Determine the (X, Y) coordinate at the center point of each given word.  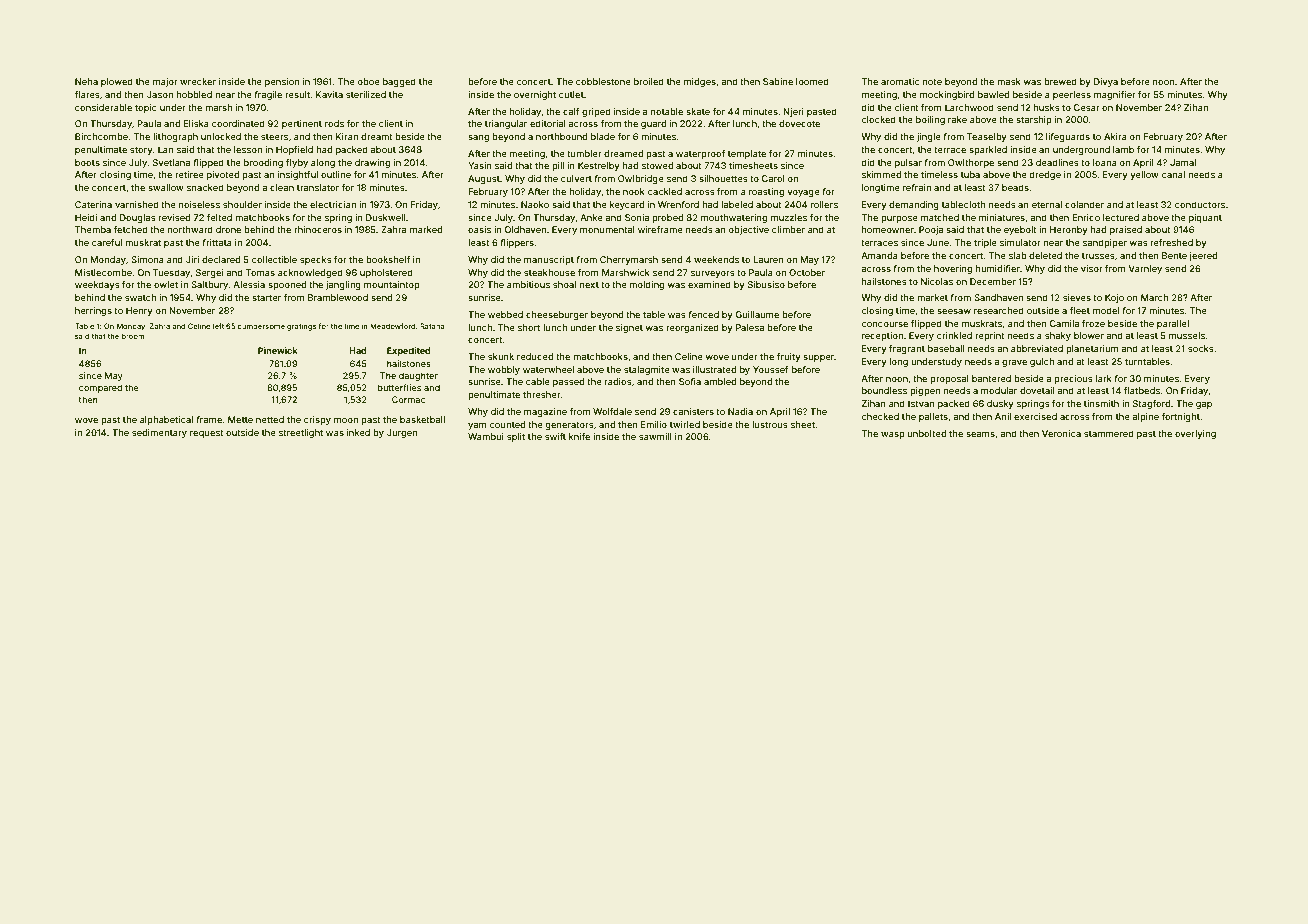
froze (1093, 323)
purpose (899, 219)
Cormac (408, 399)
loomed (812, 81)
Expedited (408, 351)
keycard (627, 205)
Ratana (432, 326)
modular (999, 390)
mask (1009, 81)
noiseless (199, 204)
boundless (884, 390)
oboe (368, 81)
